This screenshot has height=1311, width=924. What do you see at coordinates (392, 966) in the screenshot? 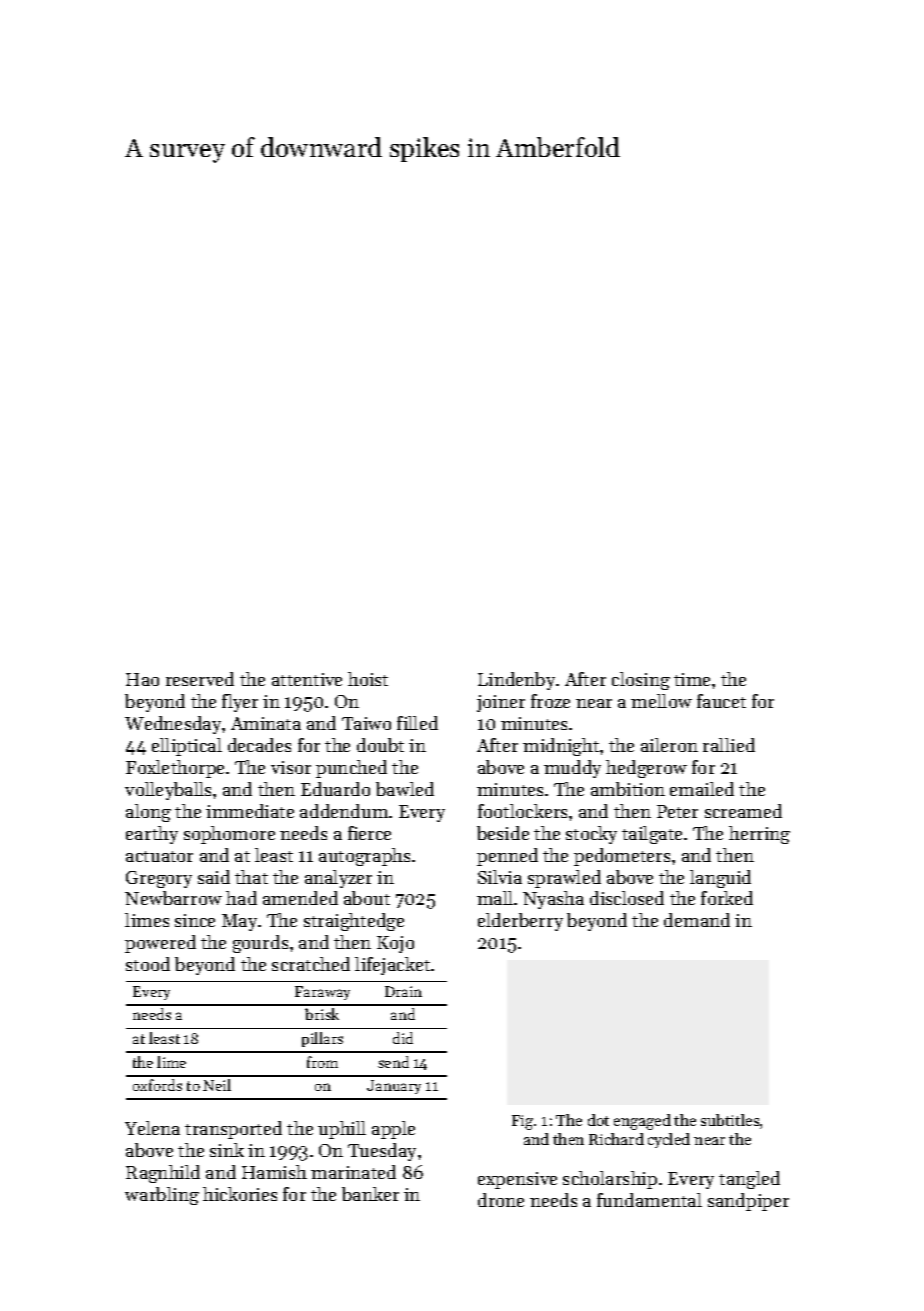
I see `lifejacket` at bounding box center [392, 966].
